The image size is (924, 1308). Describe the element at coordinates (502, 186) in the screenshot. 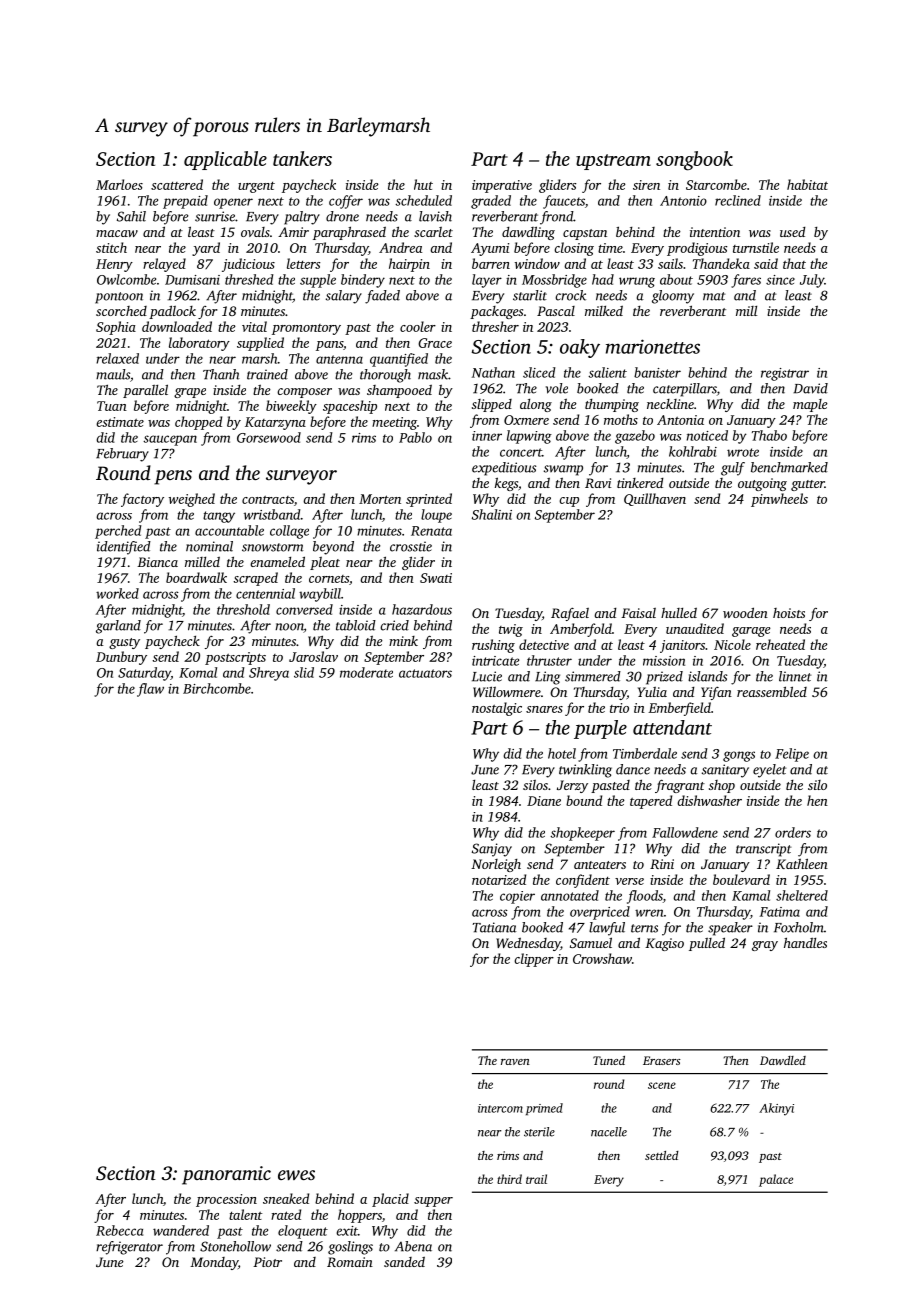

I see `imperative` at that location.
